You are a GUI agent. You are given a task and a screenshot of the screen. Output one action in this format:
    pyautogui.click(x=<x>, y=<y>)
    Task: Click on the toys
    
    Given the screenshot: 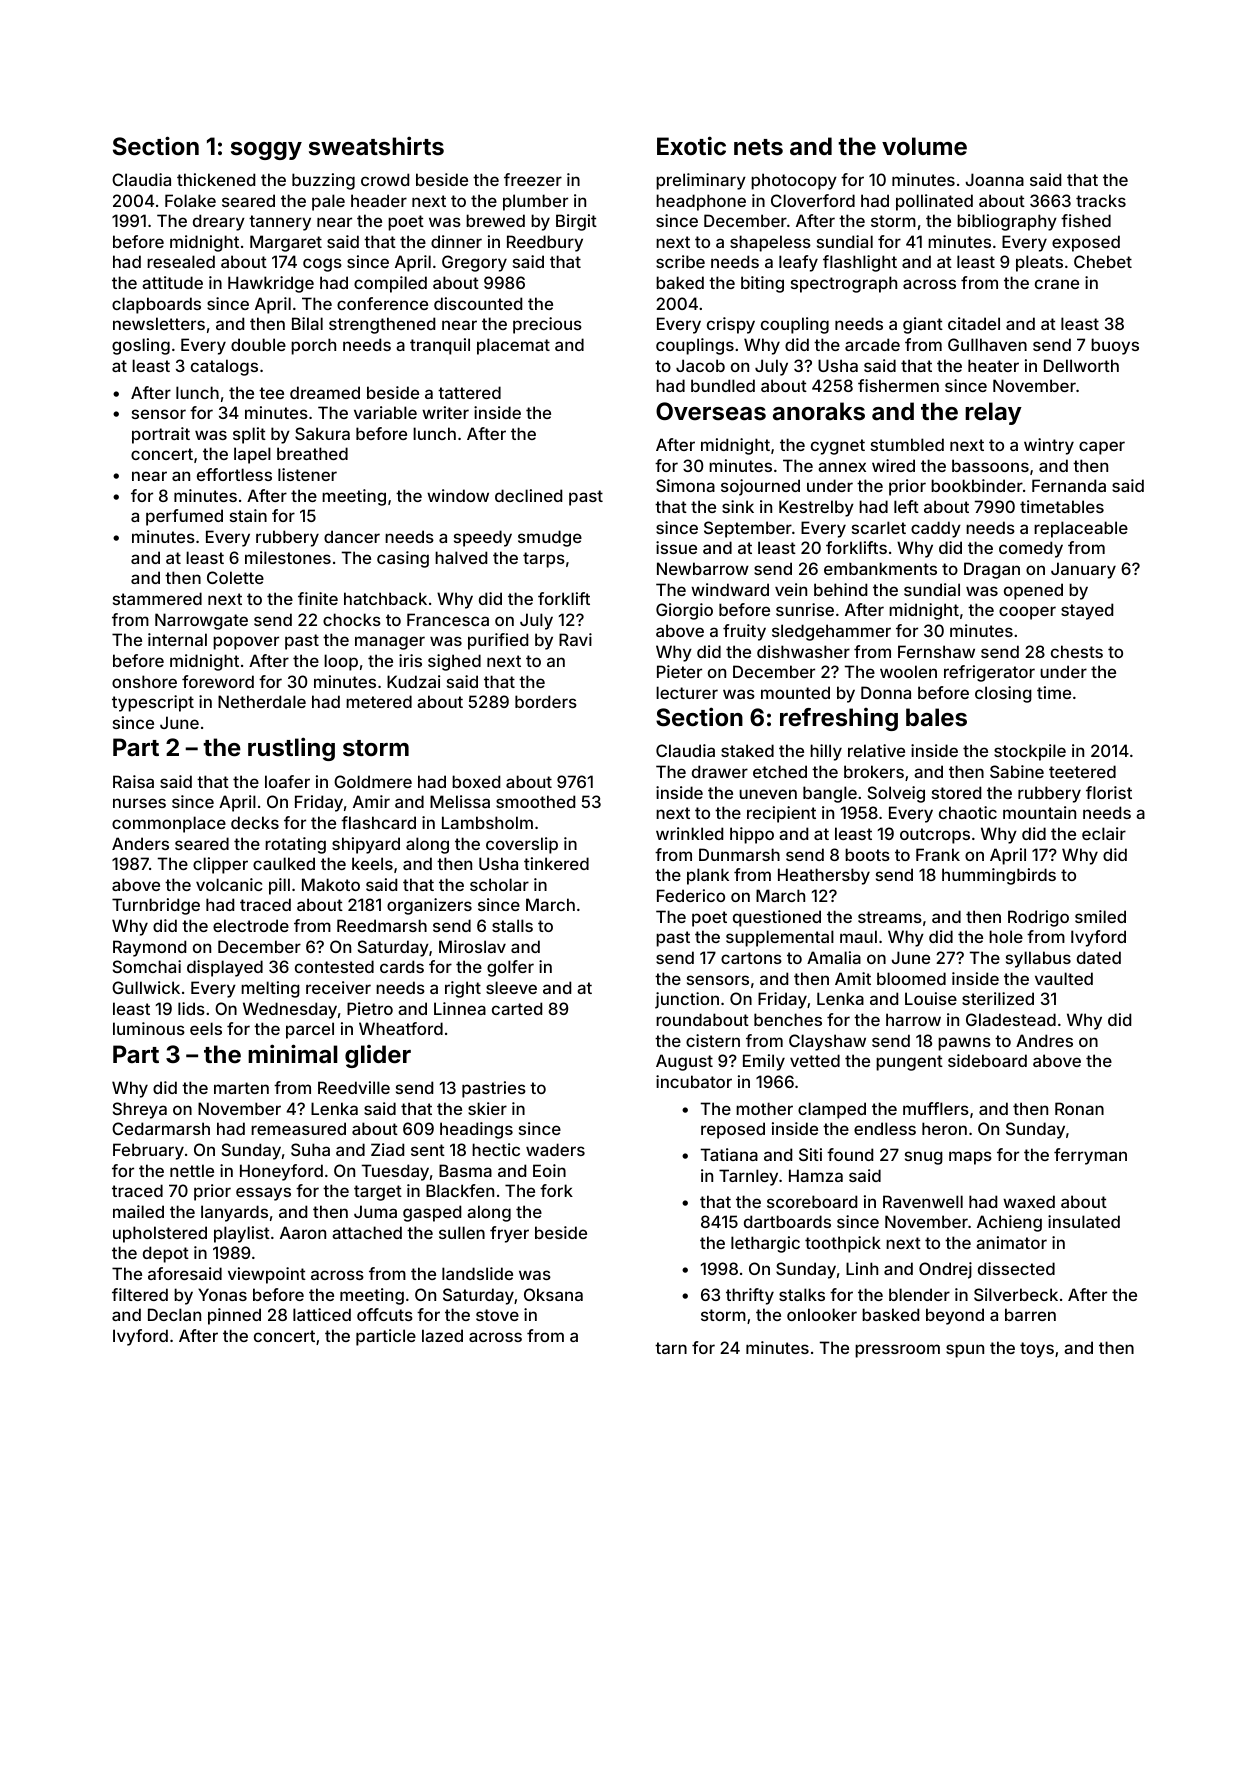 What is the action you would take?
    pyautogui.click(x=1037, y=1350)
